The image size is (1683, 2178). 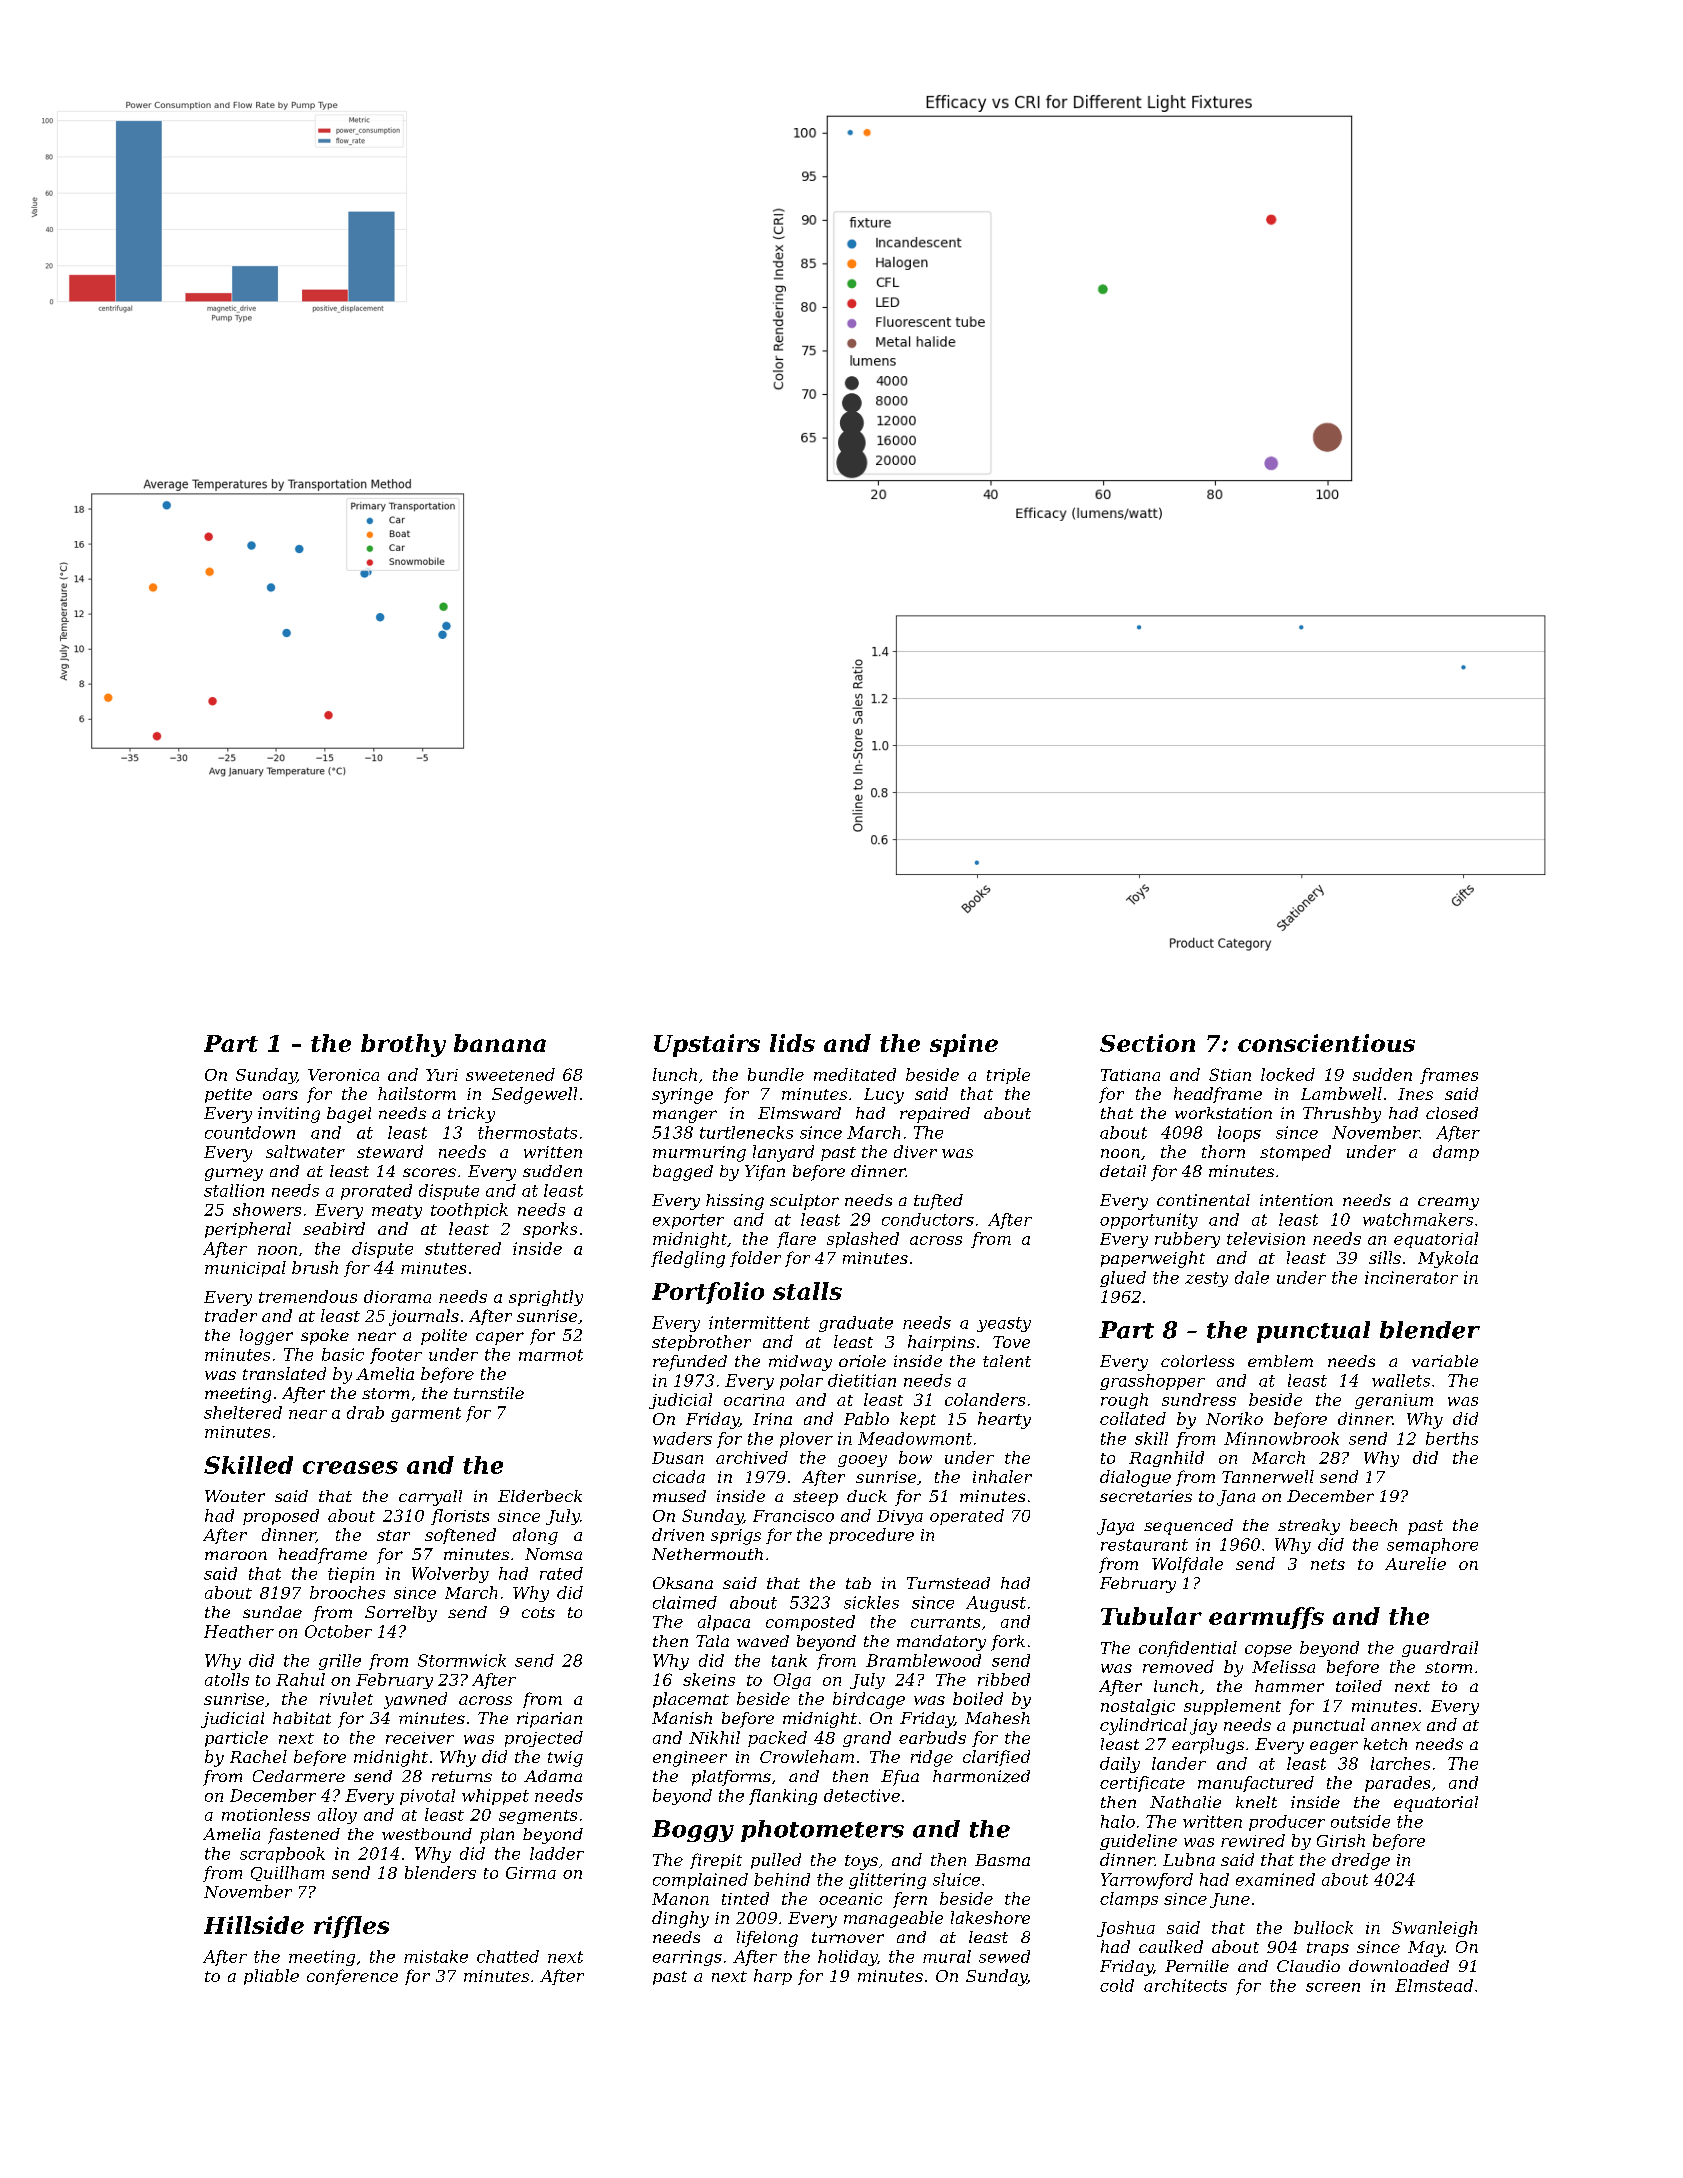 I want to click on brothy, so click(x=403, y=1045).
